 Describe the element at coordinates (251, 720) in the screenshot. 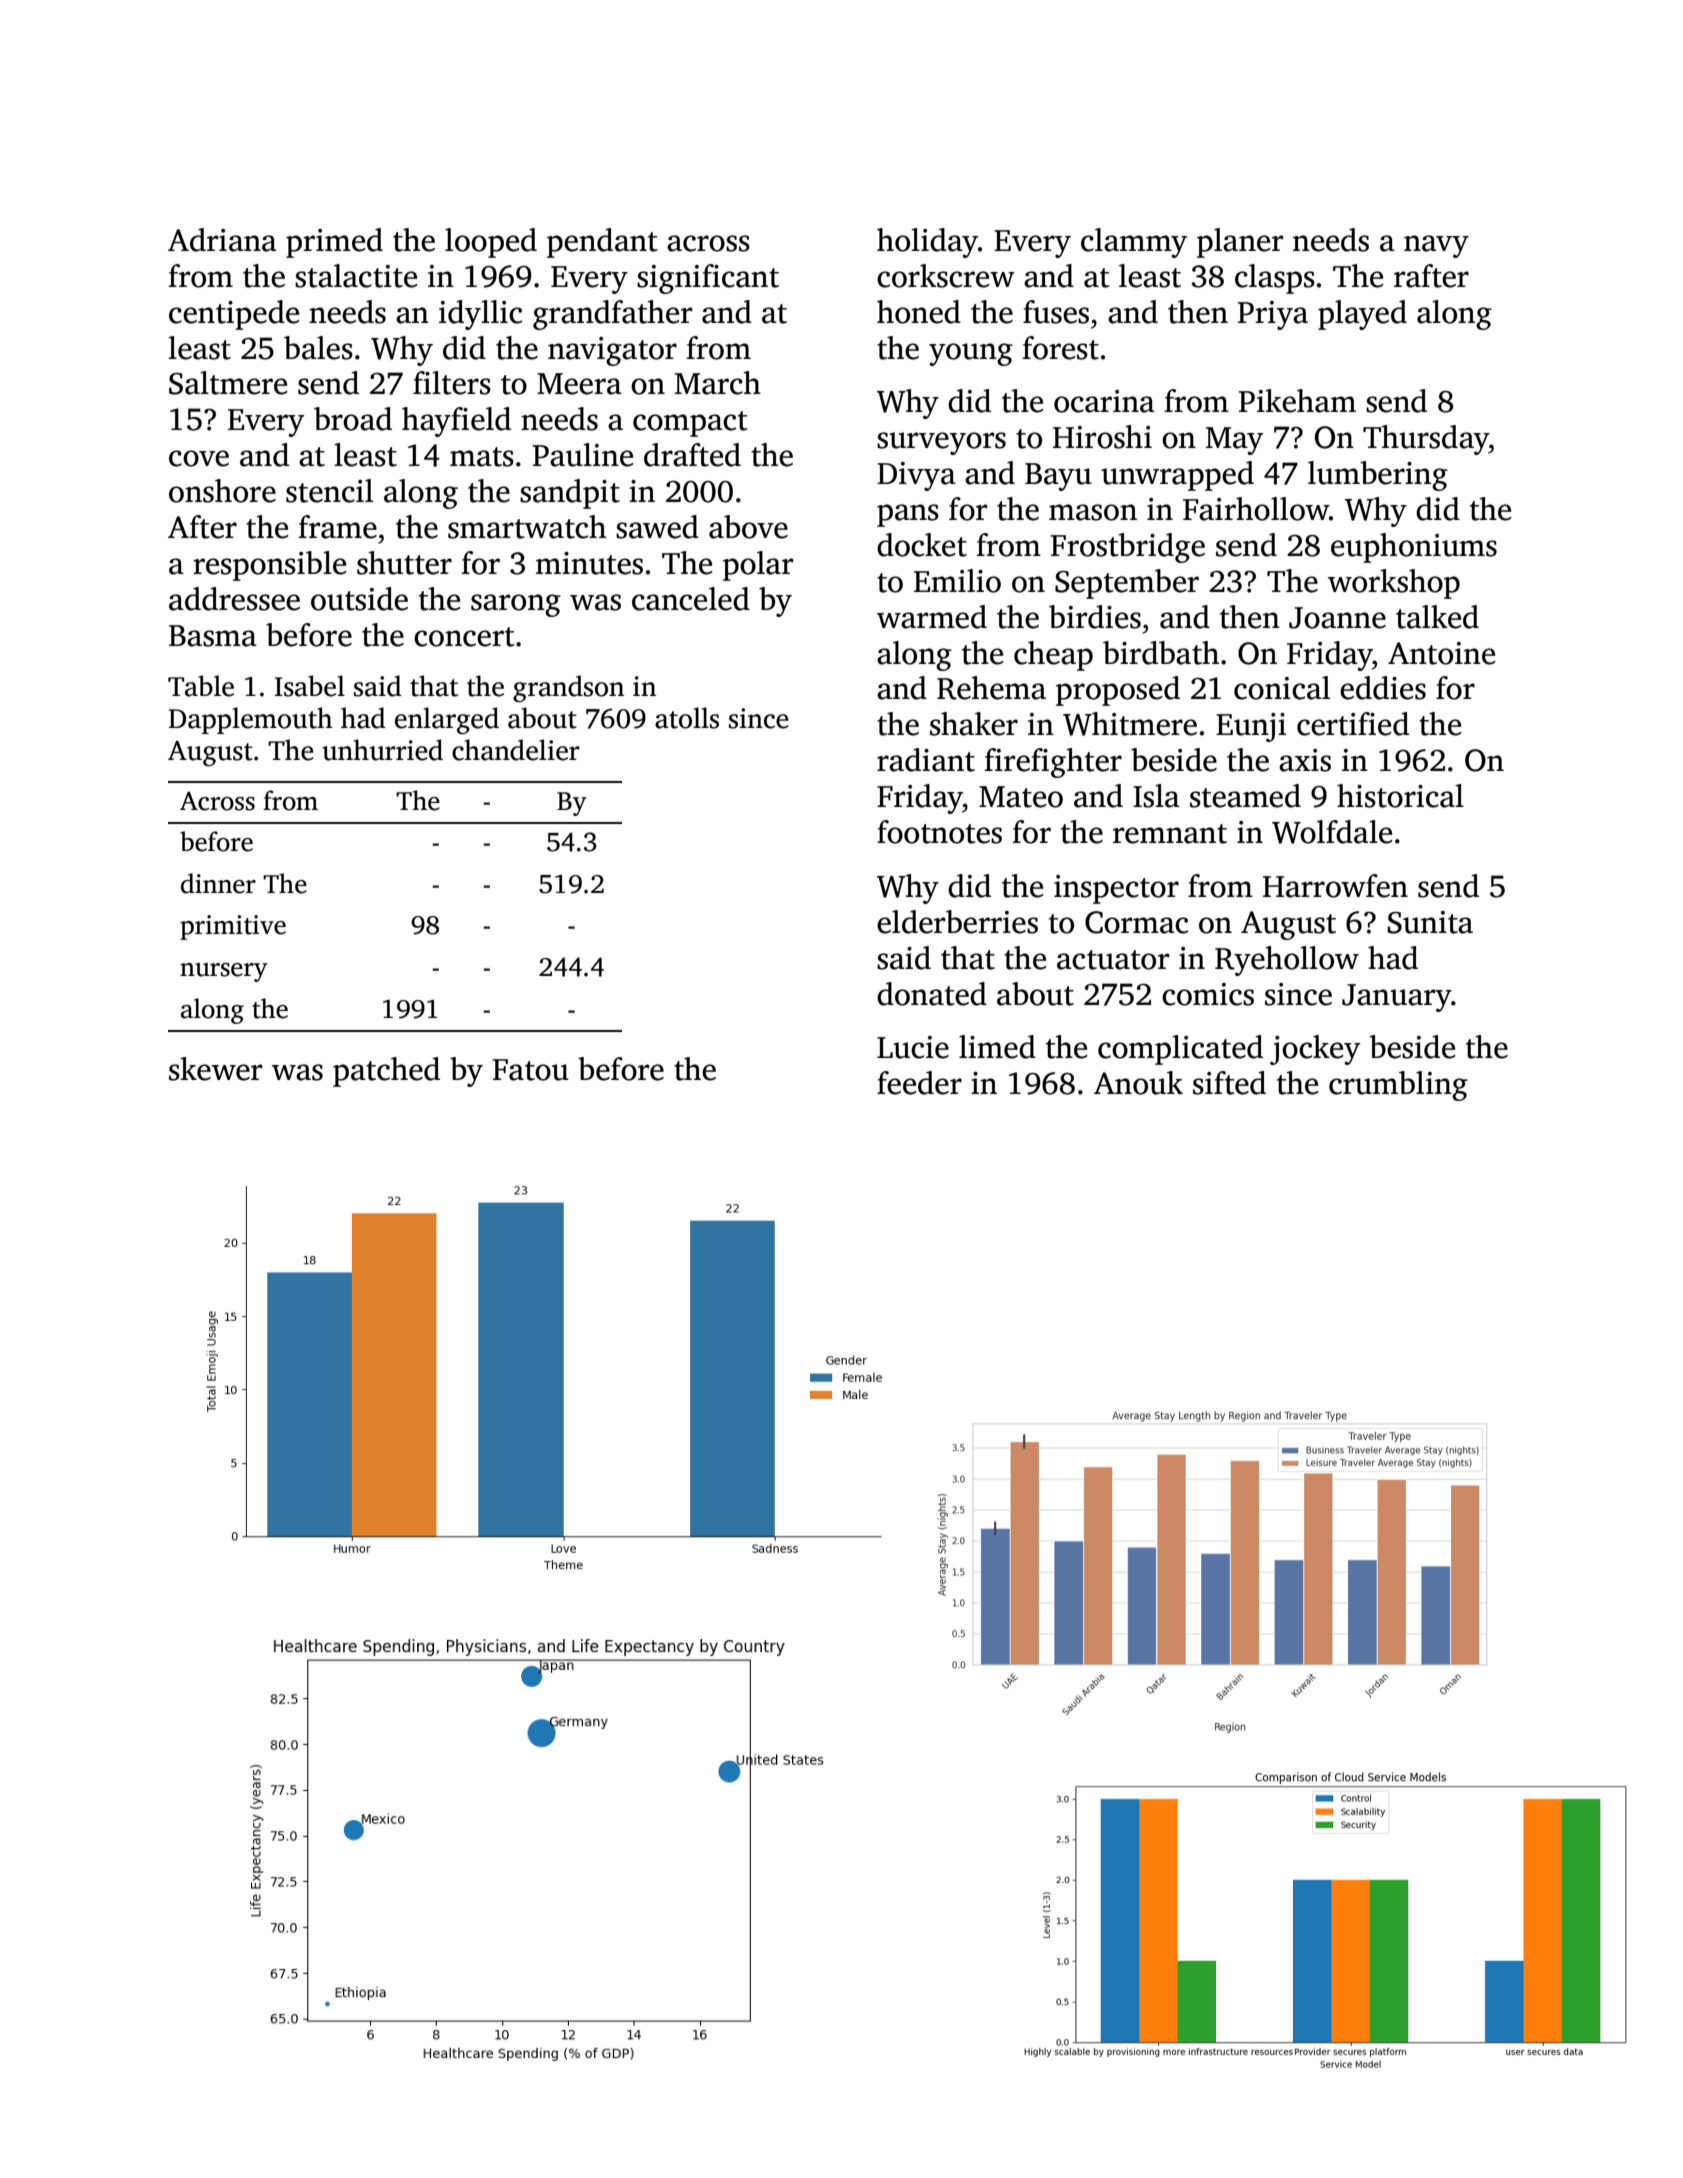

I see `Dapplemouth` at that location.
